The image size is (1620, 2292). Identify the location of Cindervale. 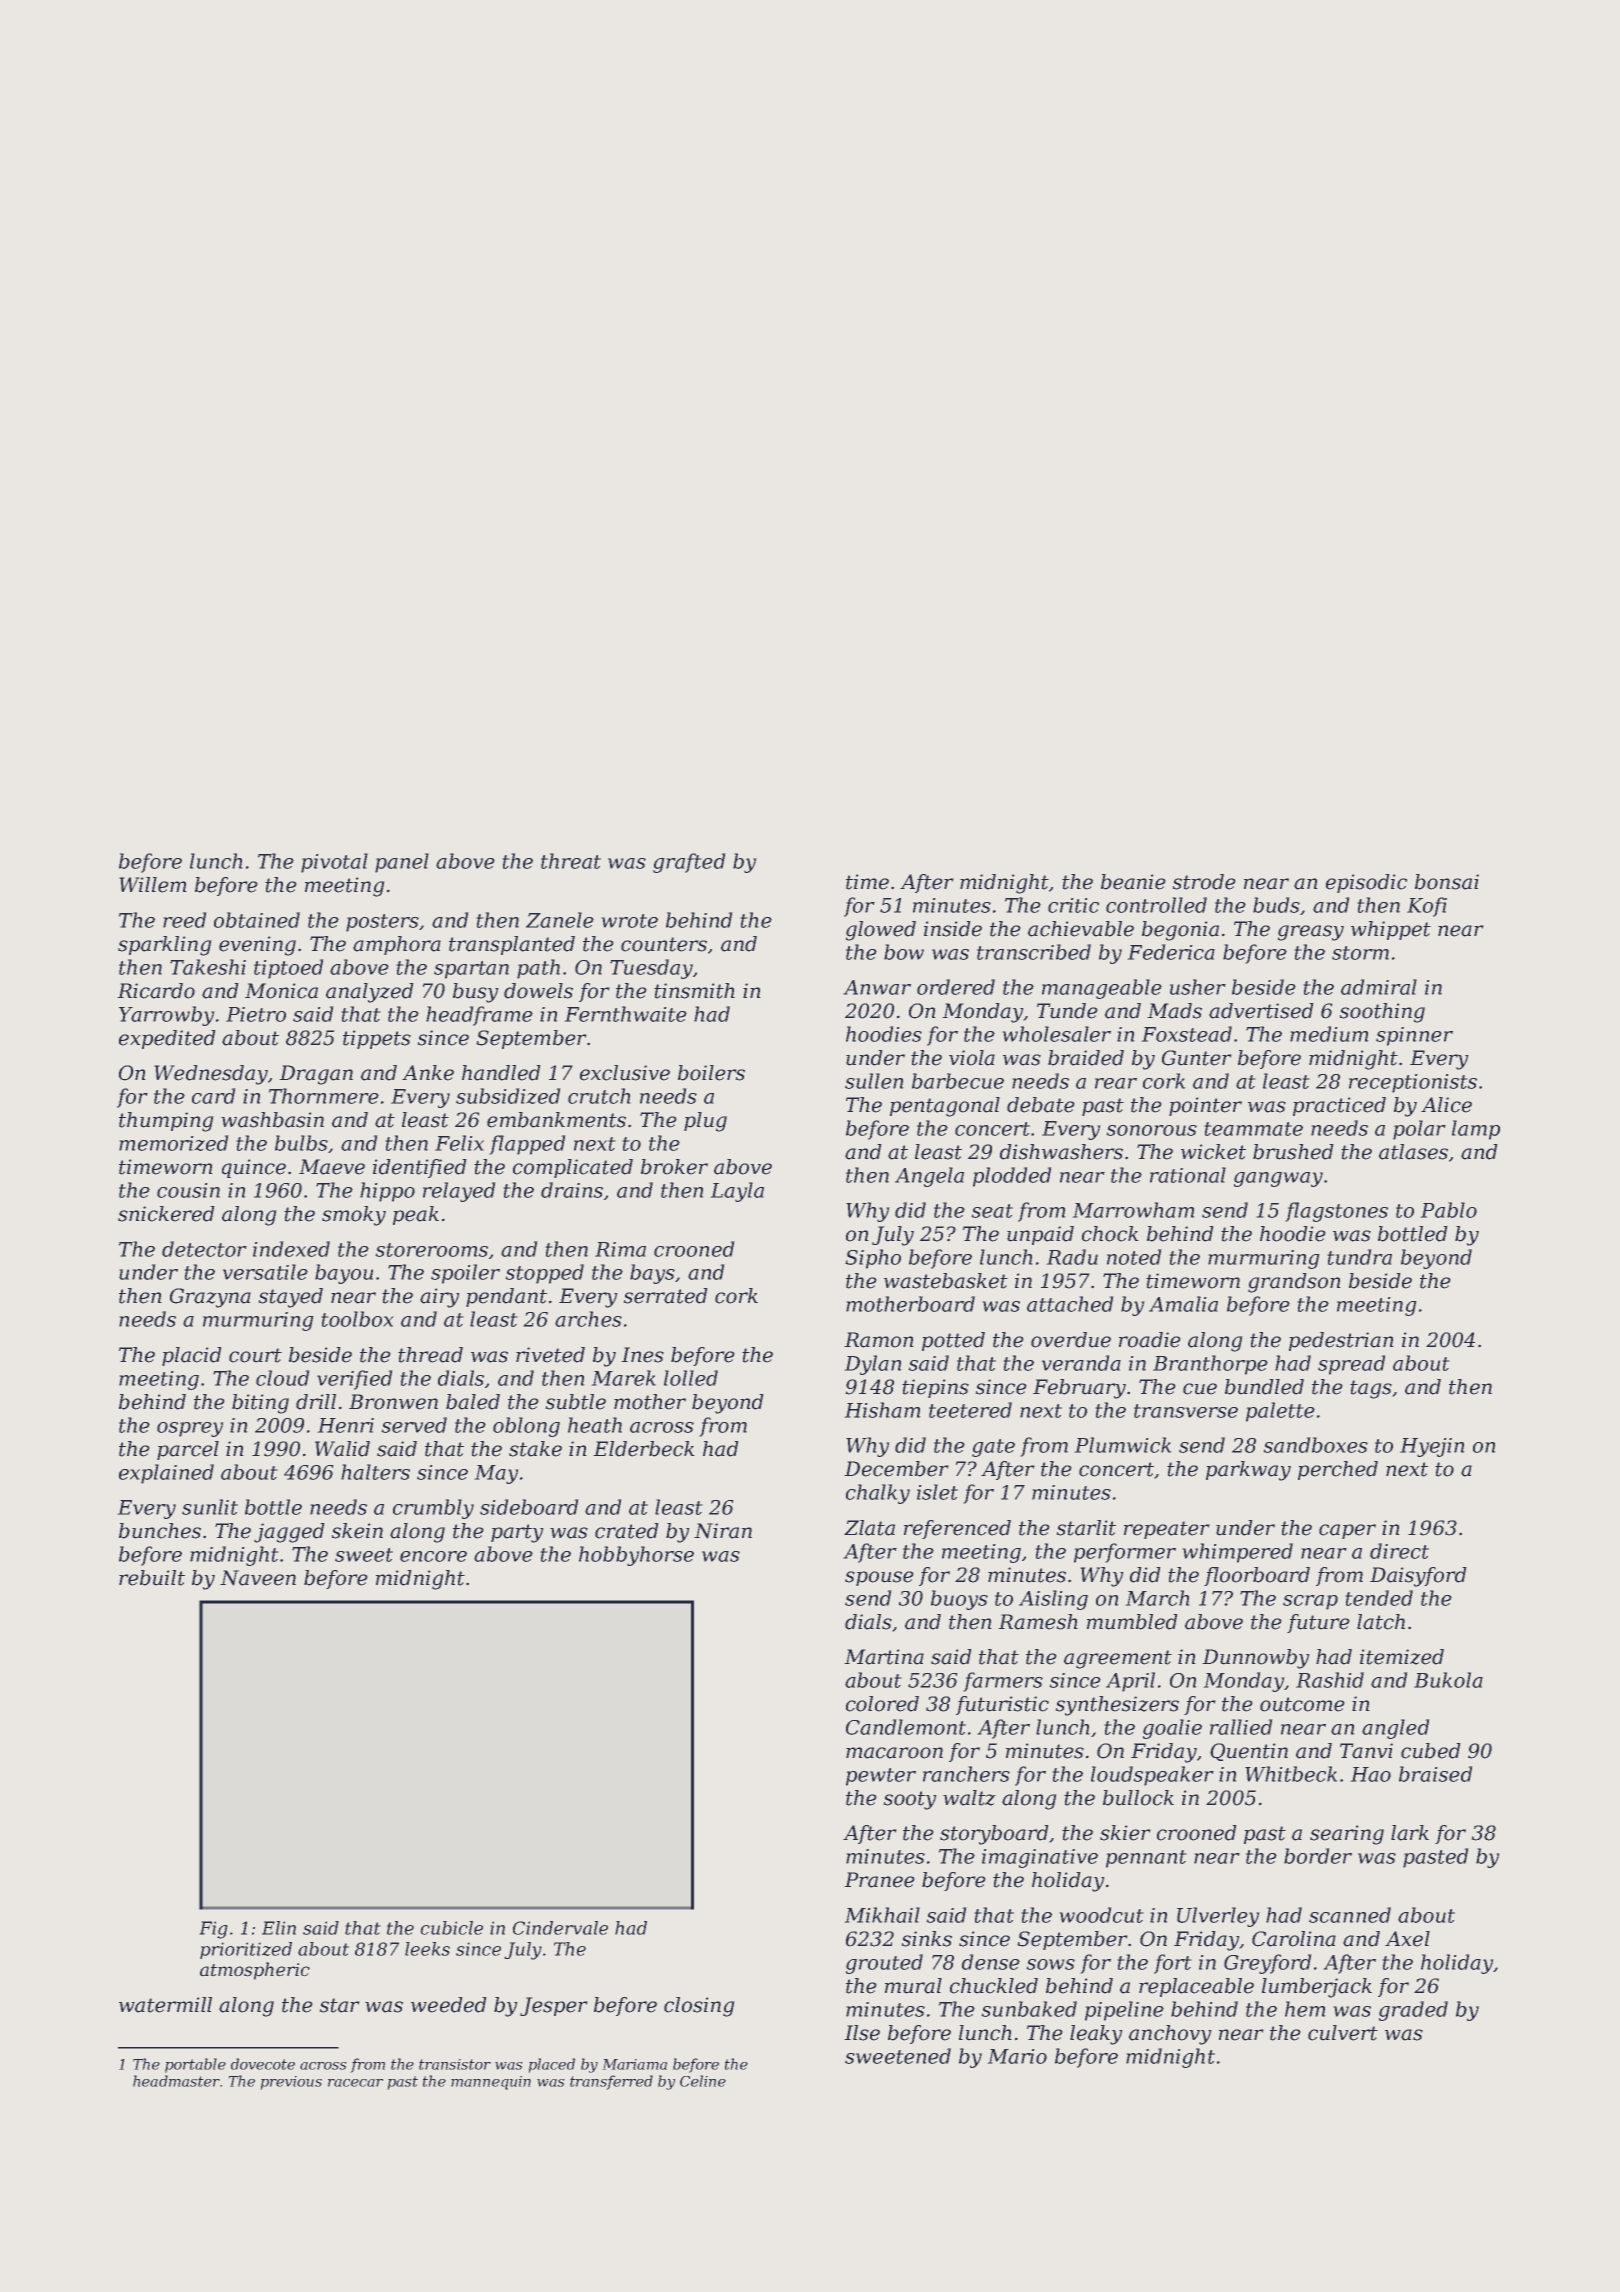
(560, 1928).
